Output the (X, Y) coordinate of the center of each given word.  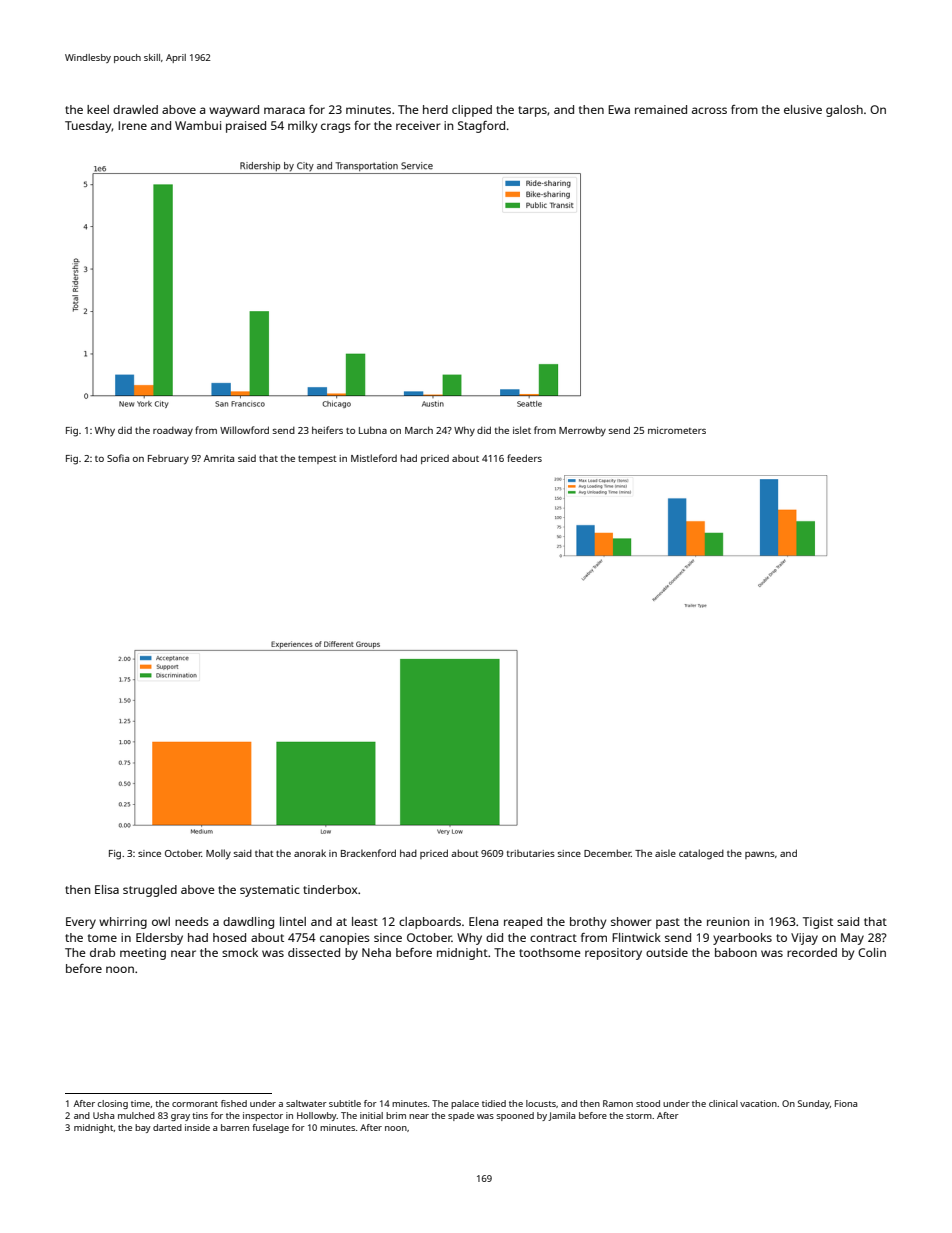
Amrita (219, 458)
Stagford (481, 127)
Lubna (373, 430)
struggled (150, 891)
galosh (844, 111)
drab (102, 952)
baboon (736, 952)
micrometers (677, 430)
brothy (588, 923)
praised (246, 127)
